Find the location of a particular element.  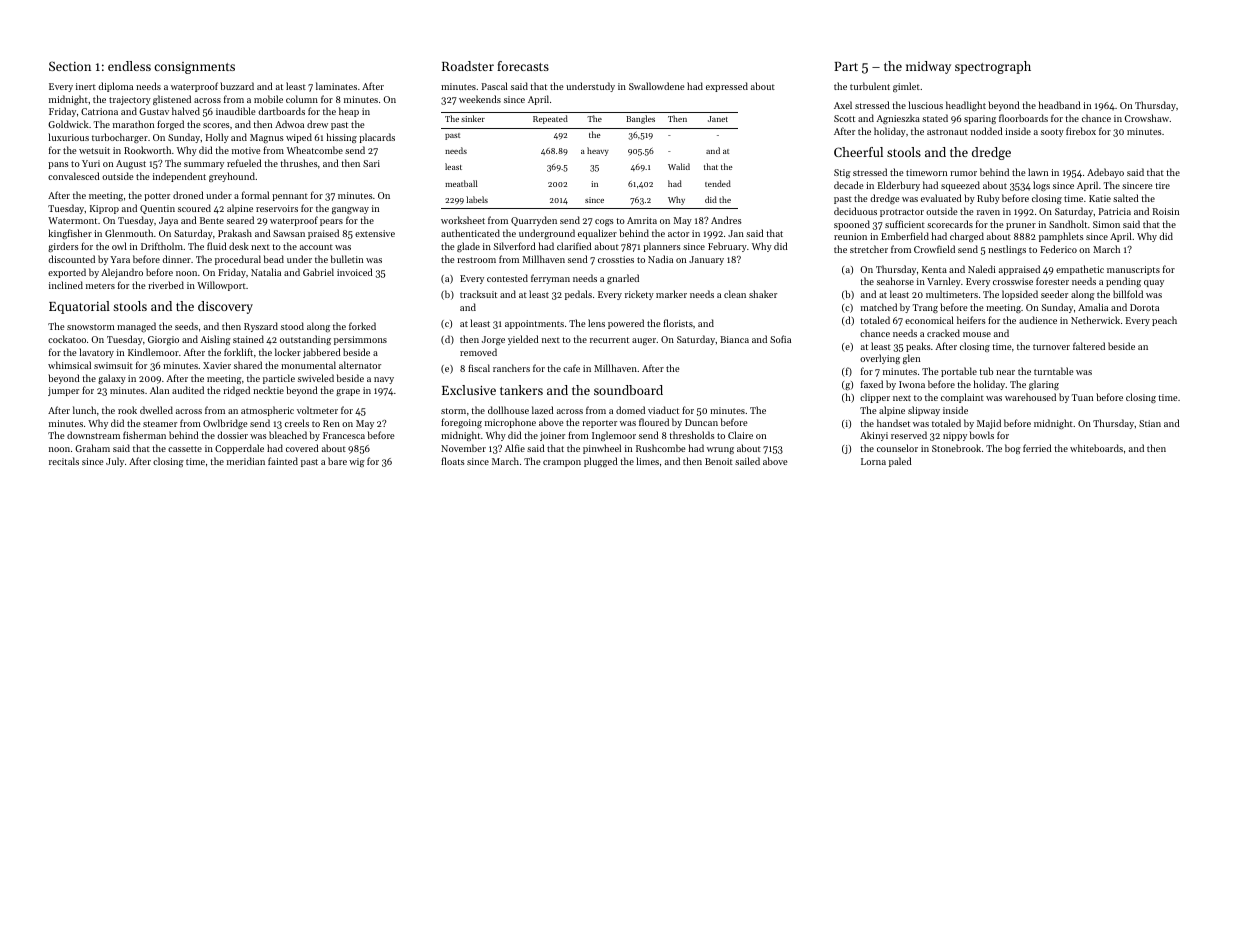

sinker is located at coordinates (473, 118).
